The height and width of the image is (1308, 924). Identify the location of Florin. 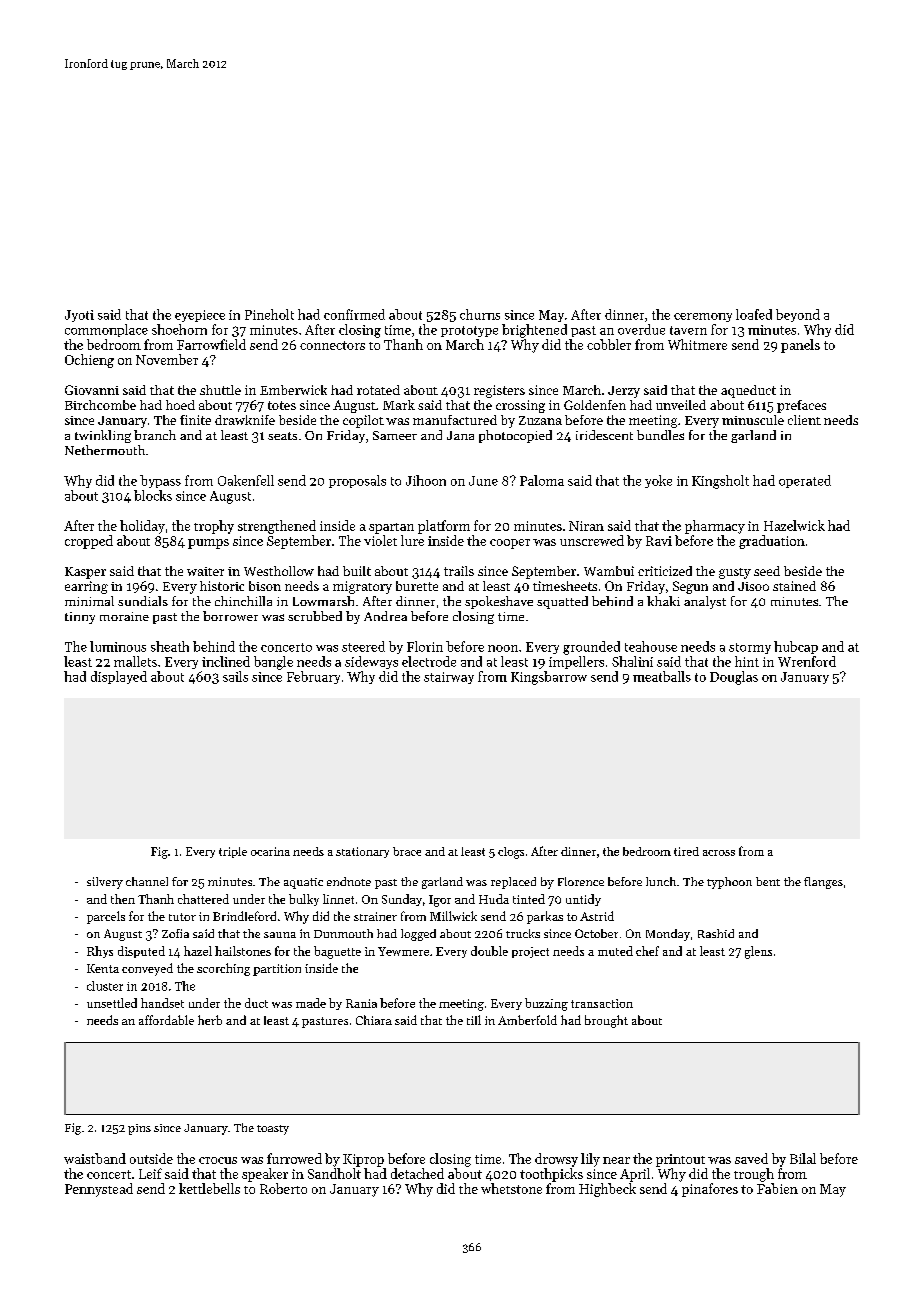
(425, 646).
